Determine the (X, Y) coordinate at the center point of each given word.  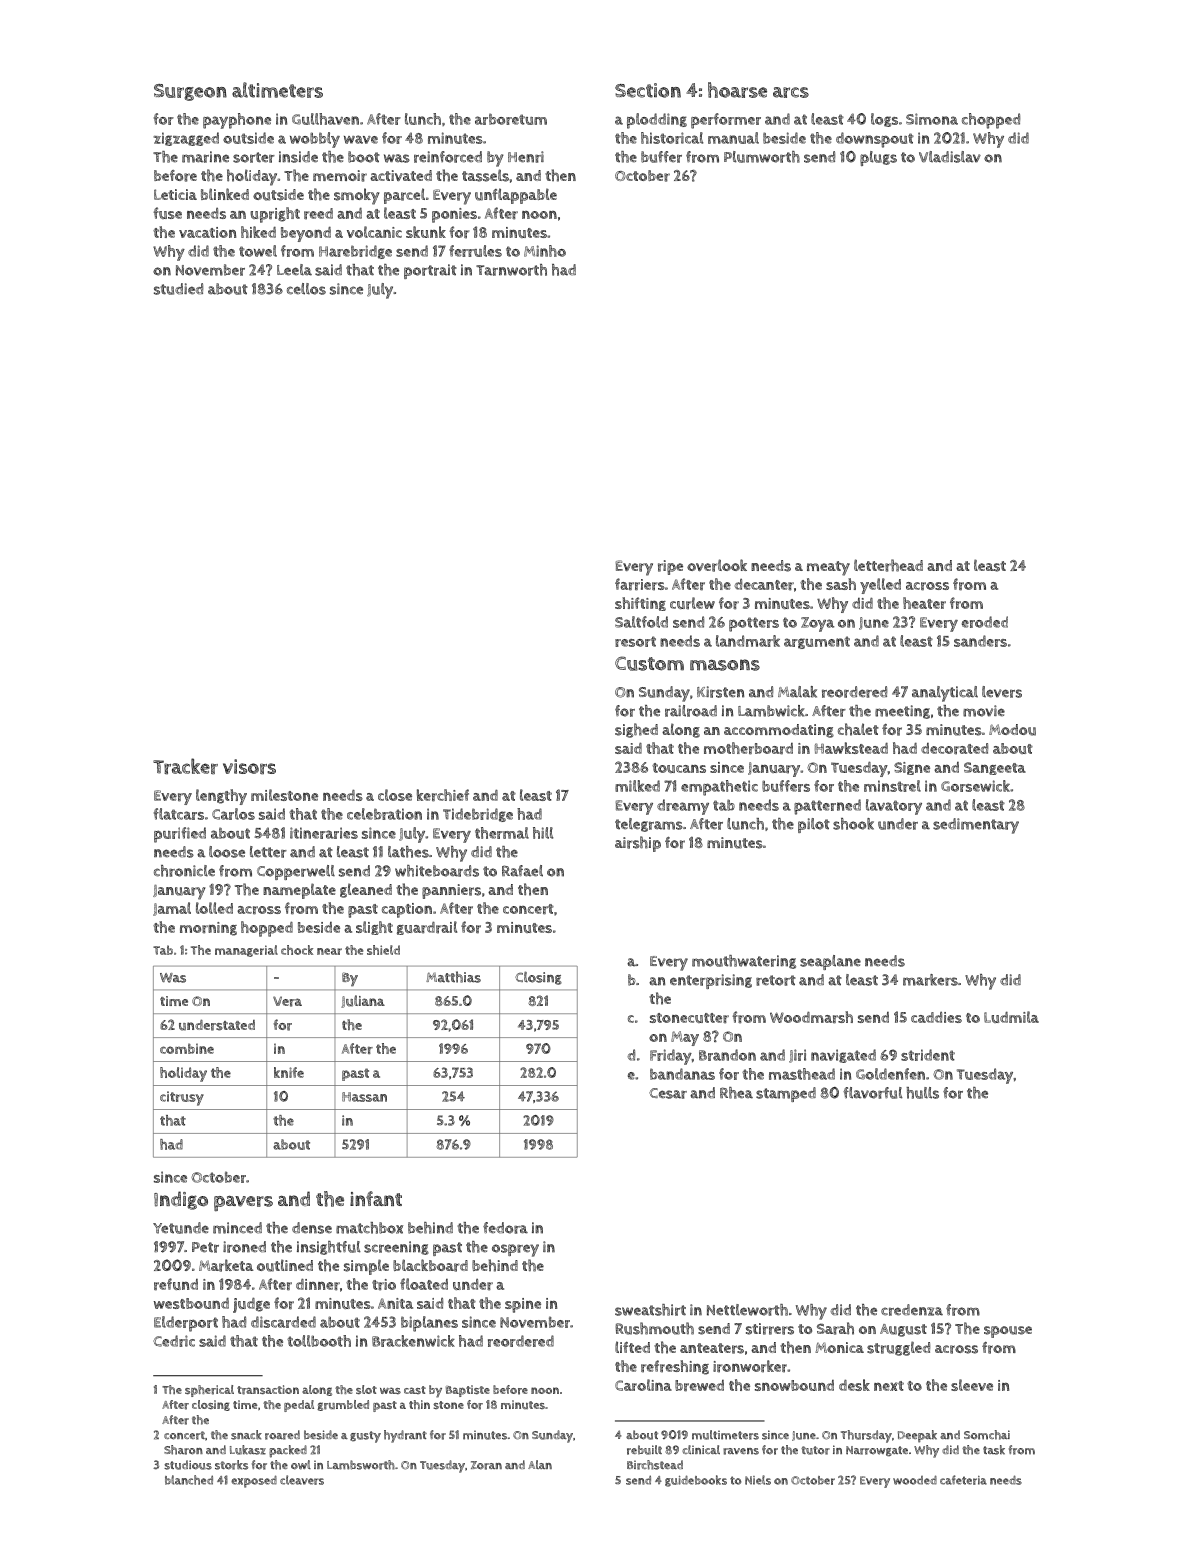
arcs (791, 92)
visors (249, 767)
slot (366, 1389)
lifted (632, 1347)
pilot (814, 825)
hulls (922, 1093)
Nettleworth (747, 1310)
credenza (912, 1310)
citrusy (182, 1098)
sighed (636, 730)
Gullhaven (325, 119)
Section (648, 90)
